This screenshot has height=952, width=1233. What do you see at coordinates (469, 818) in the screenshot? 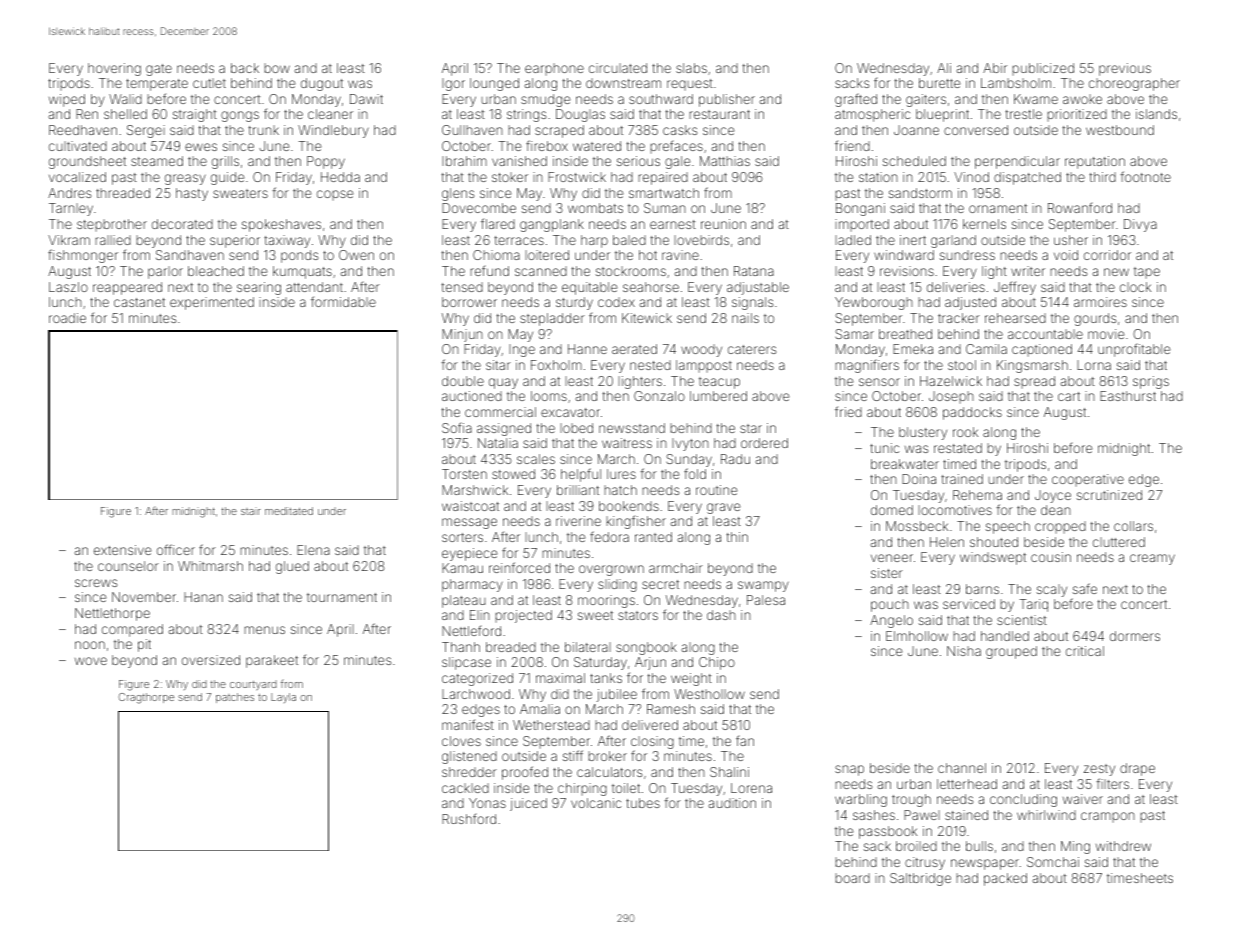
I see `Rushford` at bounding box center [469, 818].
